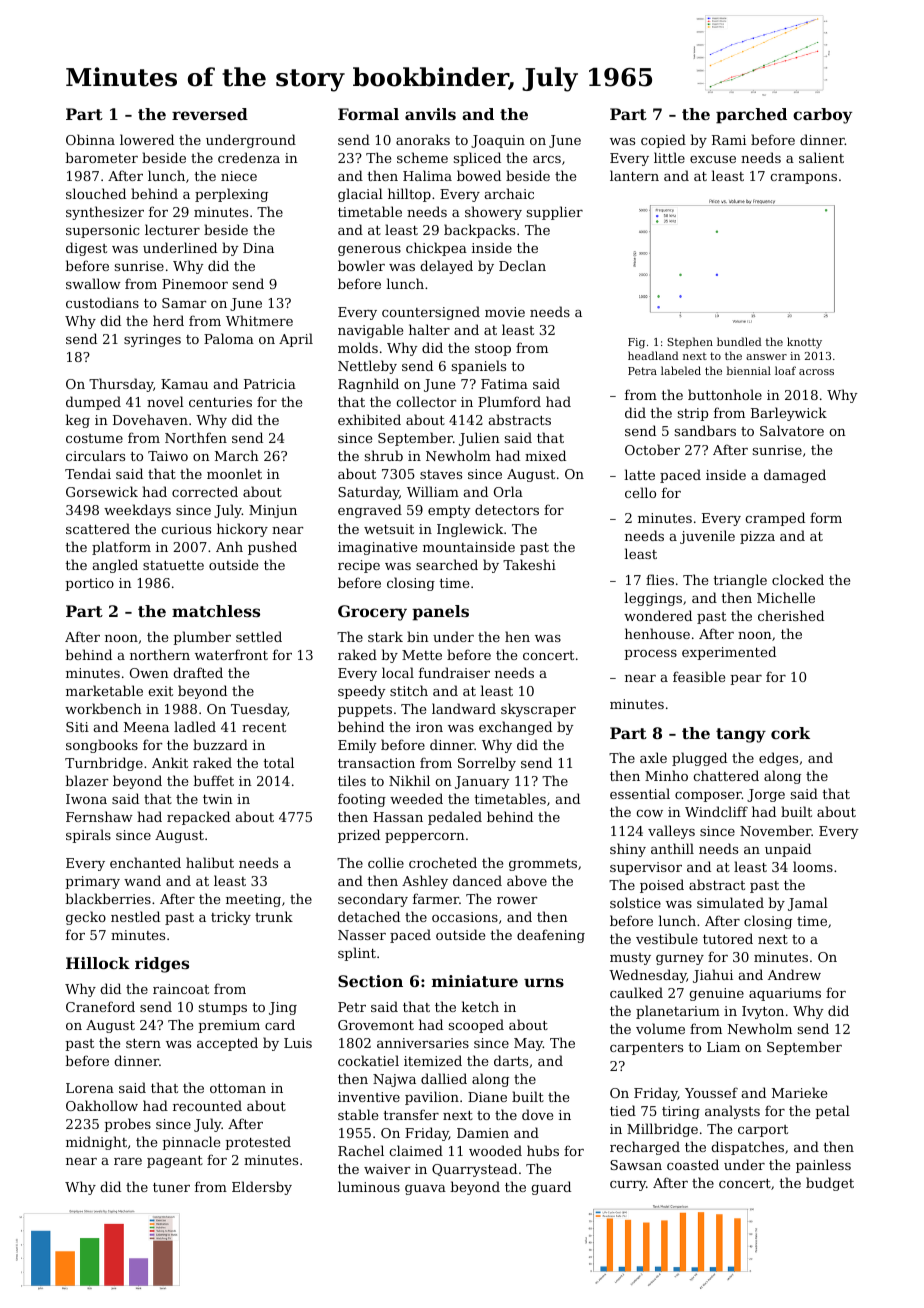 The height and width of the page is (1308, 924). I want to click on pageant, so click(175, 1162).
